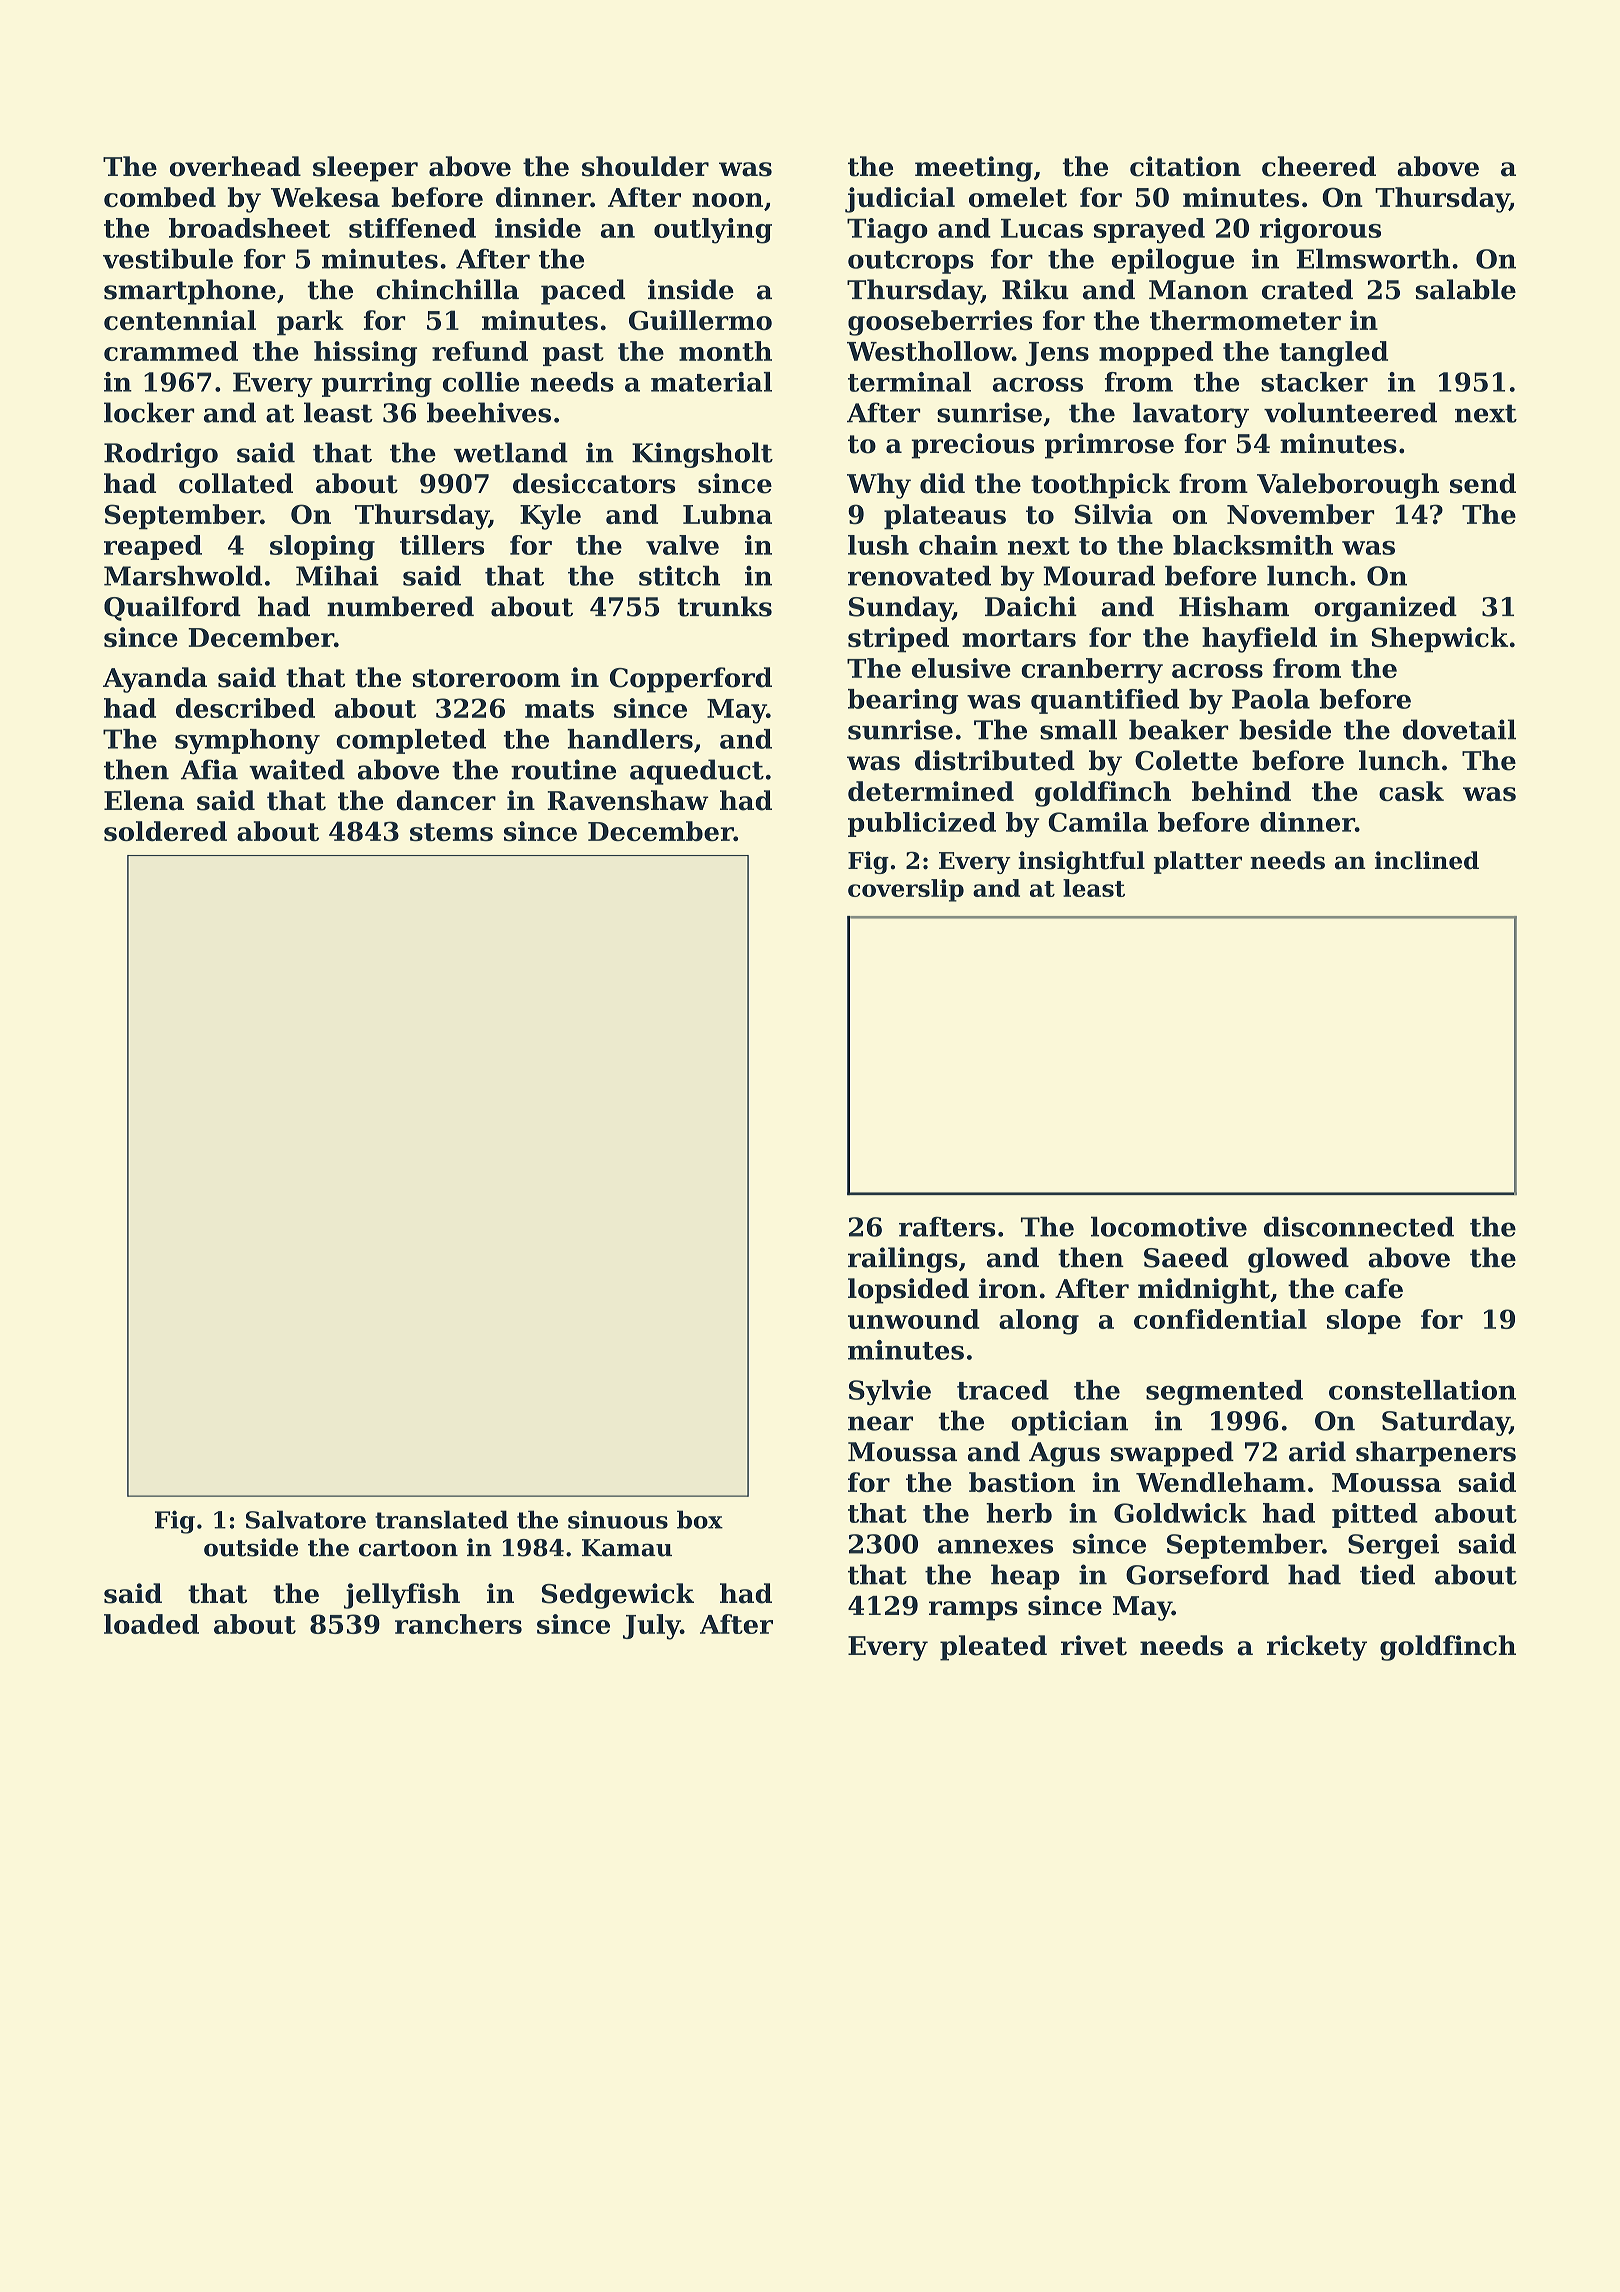  Describe the element at coordinates (165, 831) in the document. I see `soldered` at that location.
